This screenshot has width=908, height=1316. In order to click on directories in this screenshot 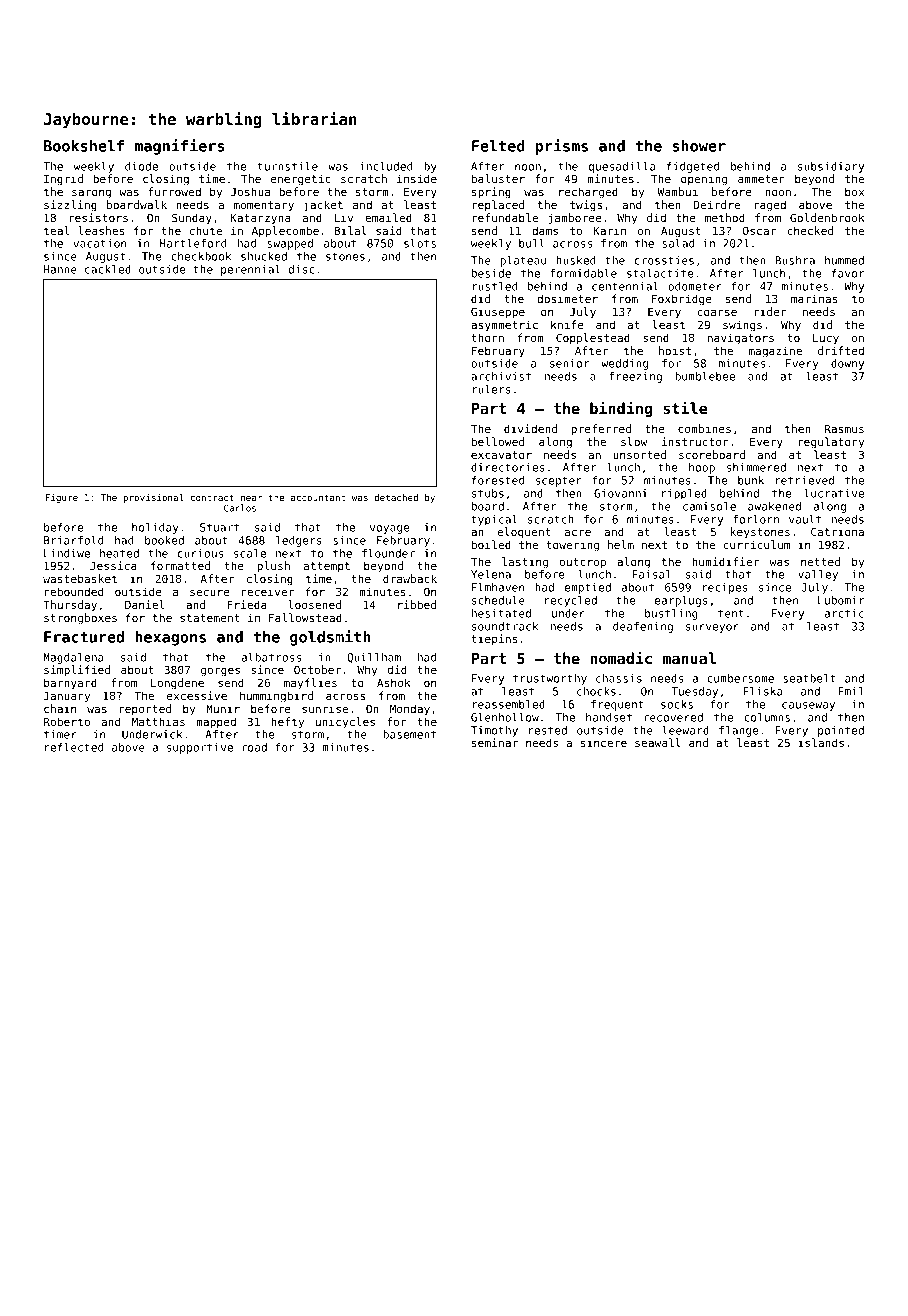, I will do `click(508, 467)`.
